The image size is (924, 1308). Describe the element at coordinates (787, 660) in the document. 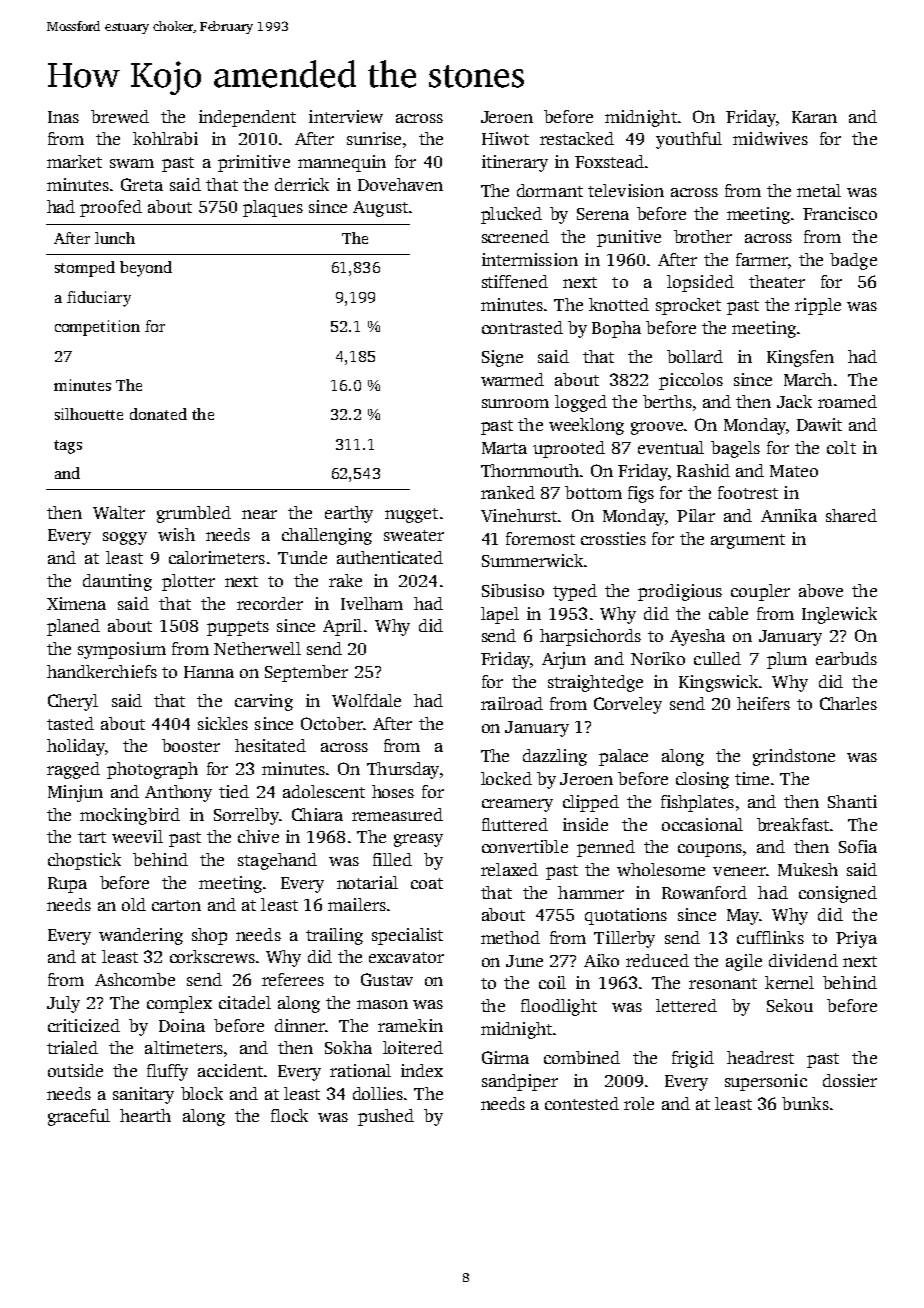

I see `plum` at that location.
